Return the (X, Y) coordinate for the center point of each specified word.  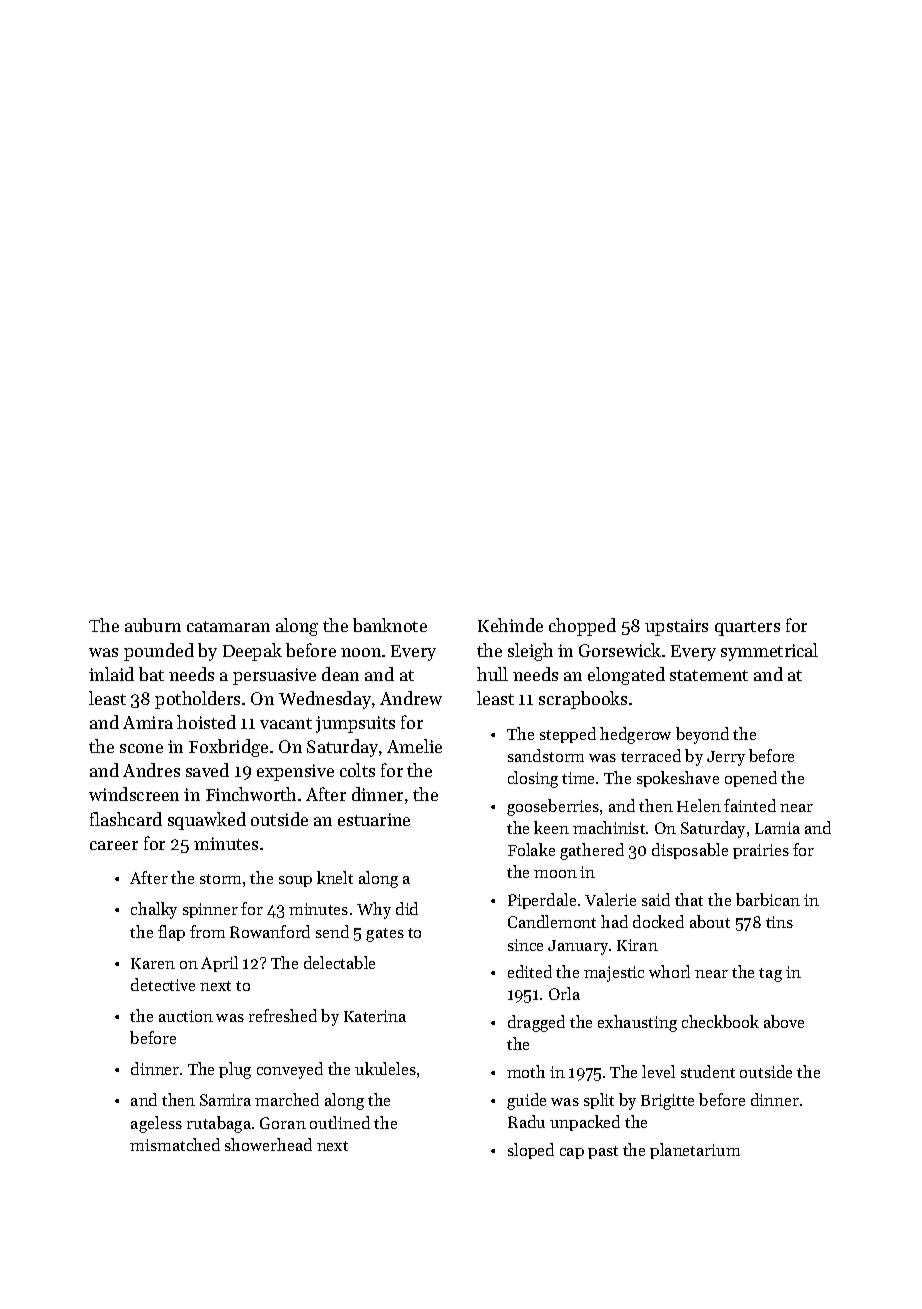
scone (141, 748)
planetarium (695, 1151)
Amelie (414, 746)
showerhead (268, 1144)
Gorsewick (620, 650)
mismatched (175, 1144)
